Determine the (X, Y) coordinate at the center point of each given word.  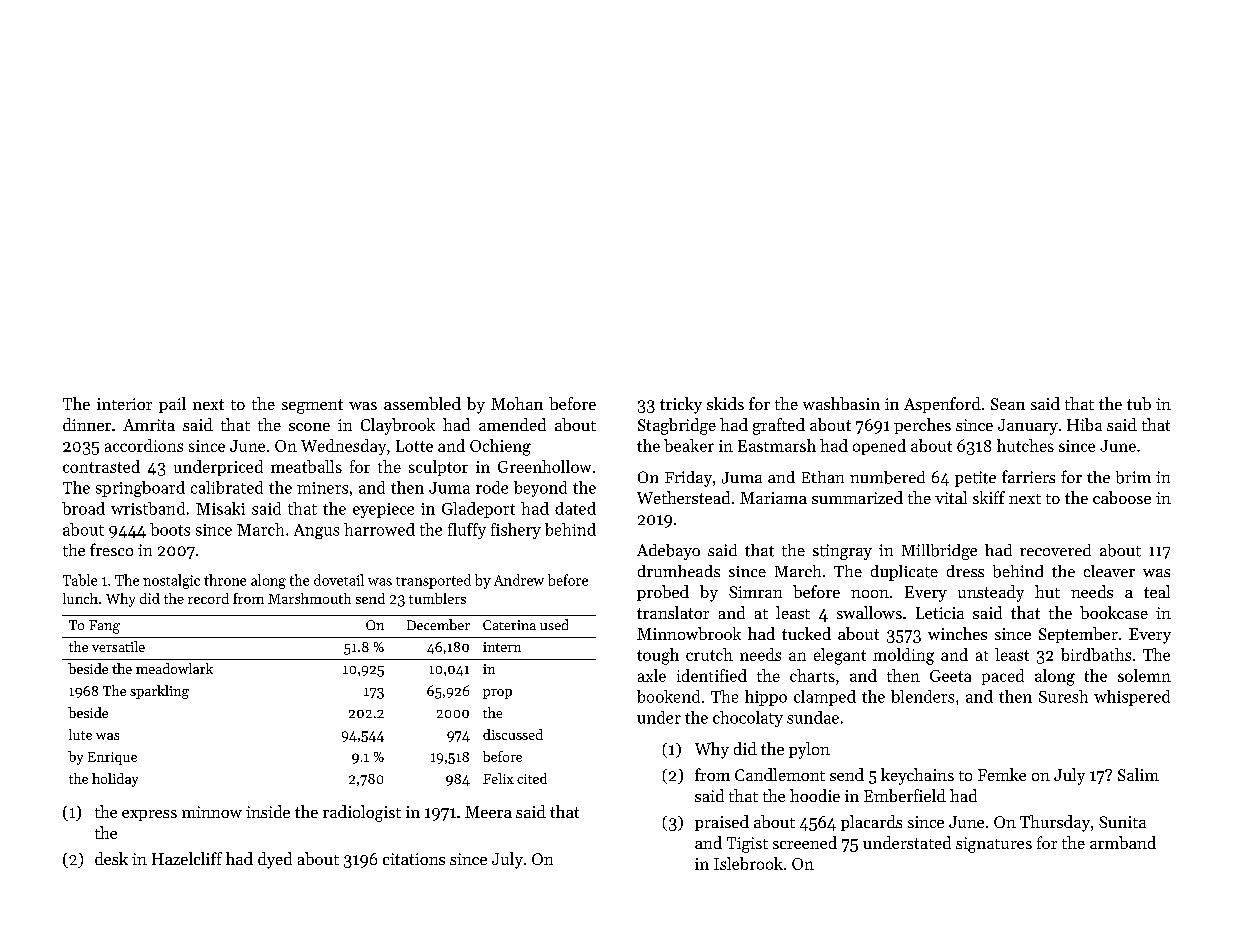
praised (722, 823)
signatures (994, 845)
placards (871, 823)
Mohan (517, 403)
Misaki (220, 508)
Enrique (112, 758)
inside (268, 811)
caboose (1122, 497)
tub (1139, 403)
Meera (488, 812)
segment (312, 406)
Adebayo (668, 552)
